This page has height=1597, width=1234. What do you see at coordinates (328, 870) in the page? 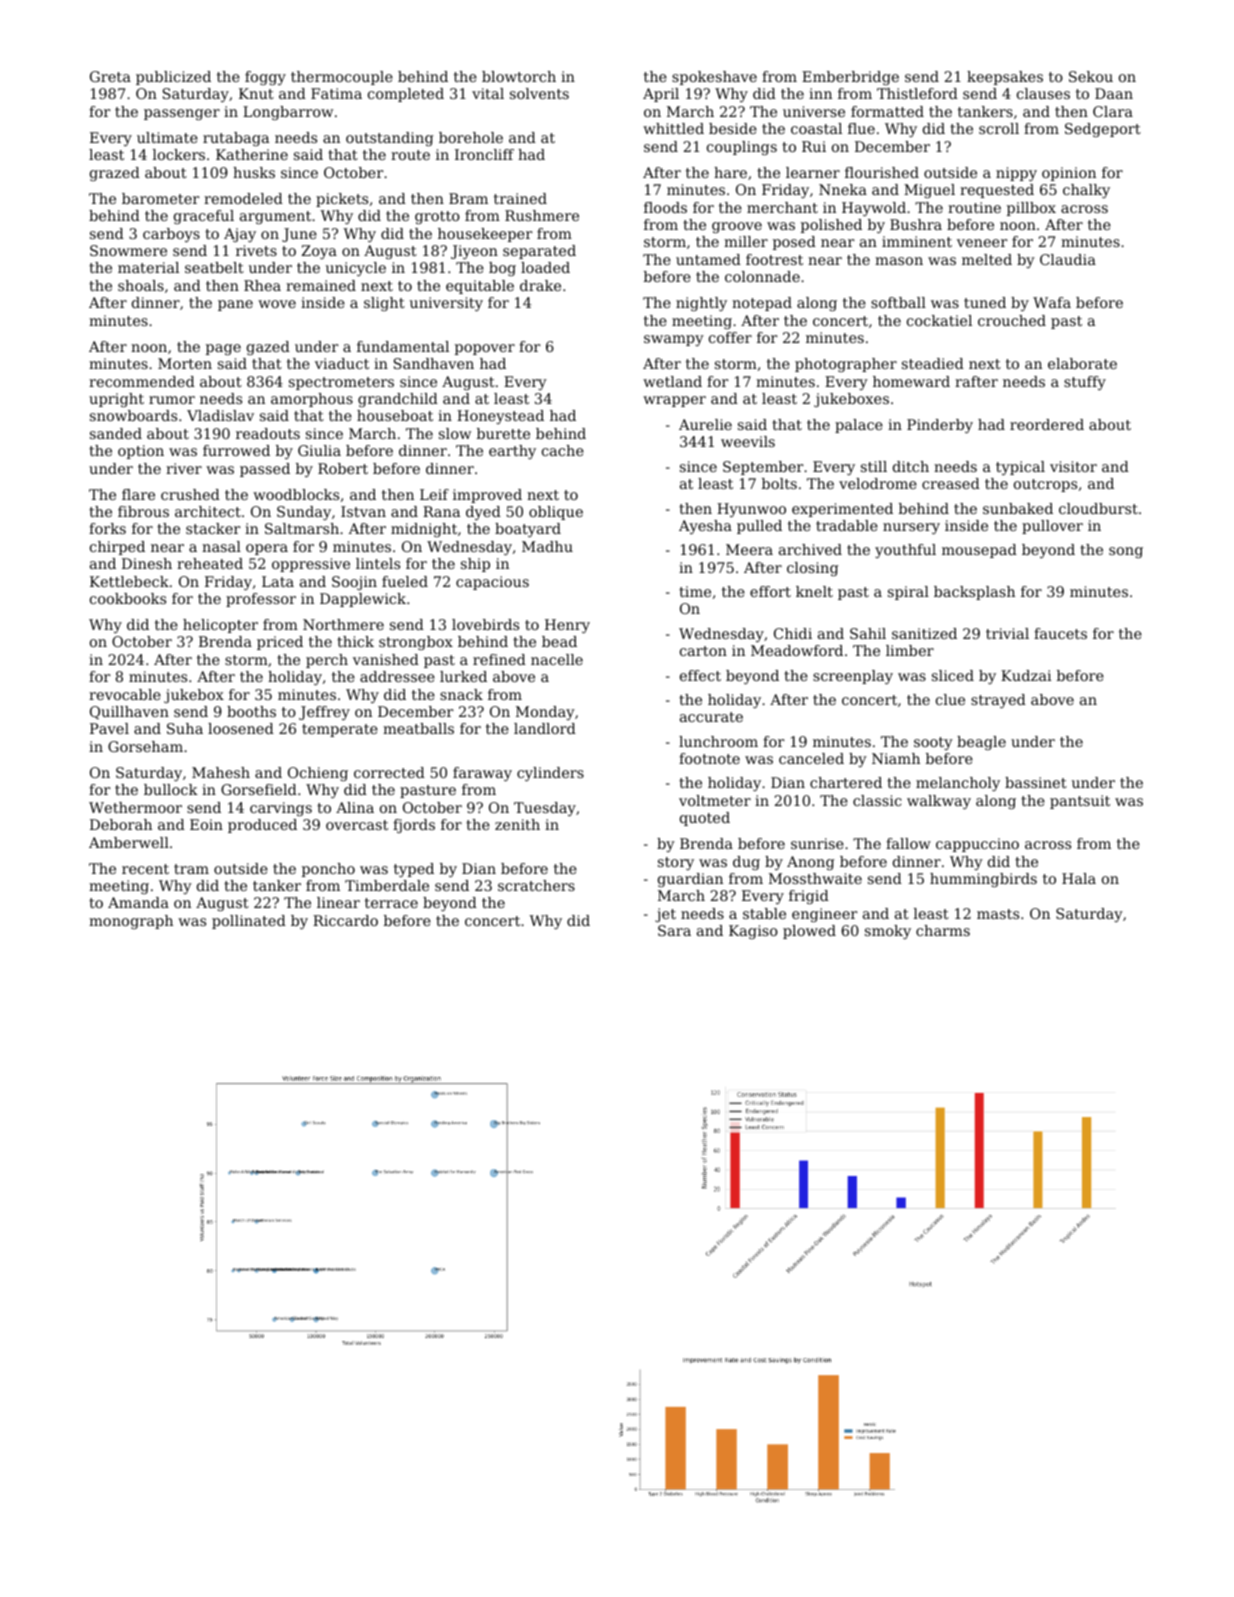
I see `poncho` at bounding box center [328, 870].
